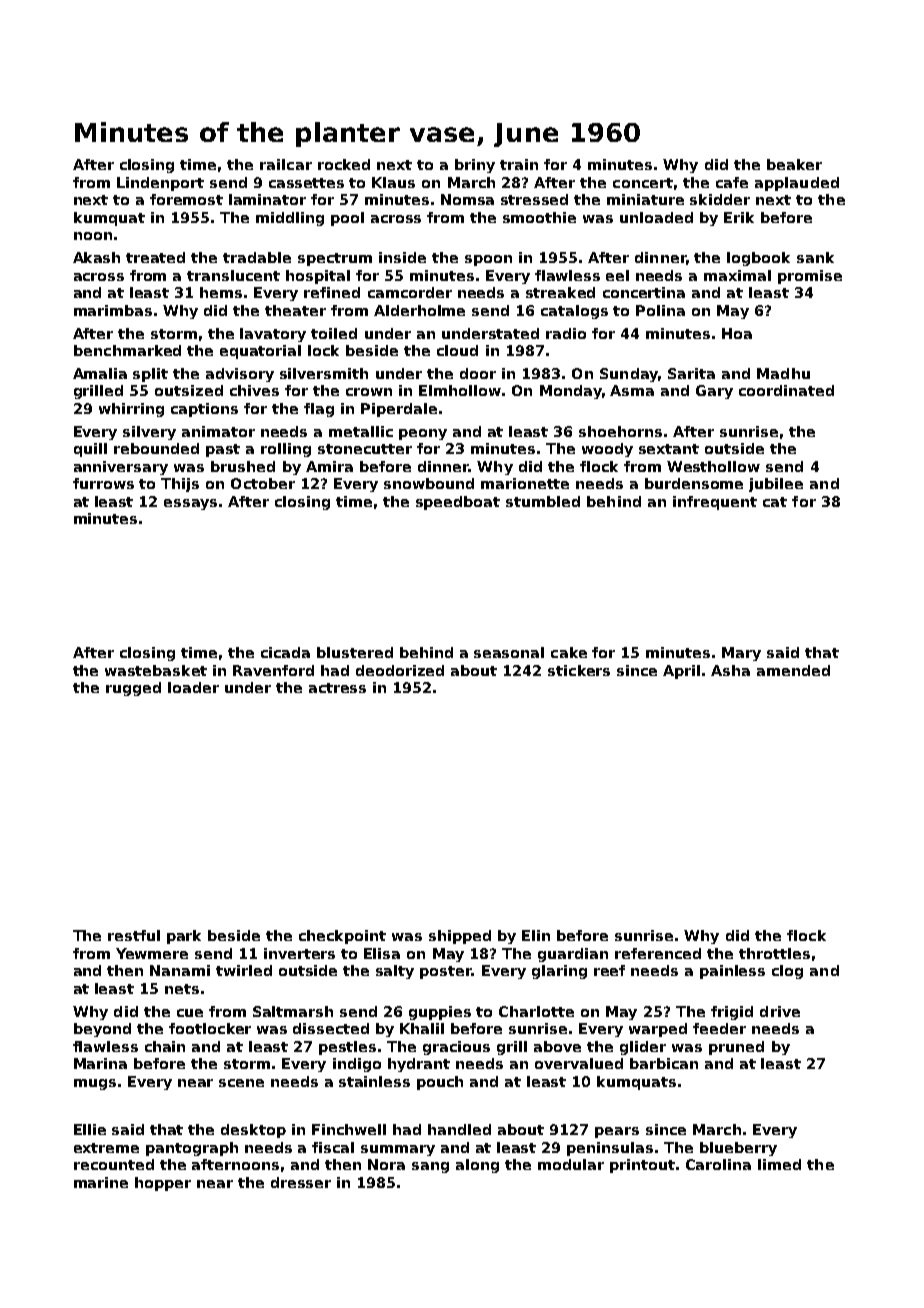 Image resolution: width=924 pixels, height=1308 pixels. I want to click on rugged, so click(133, 689).
